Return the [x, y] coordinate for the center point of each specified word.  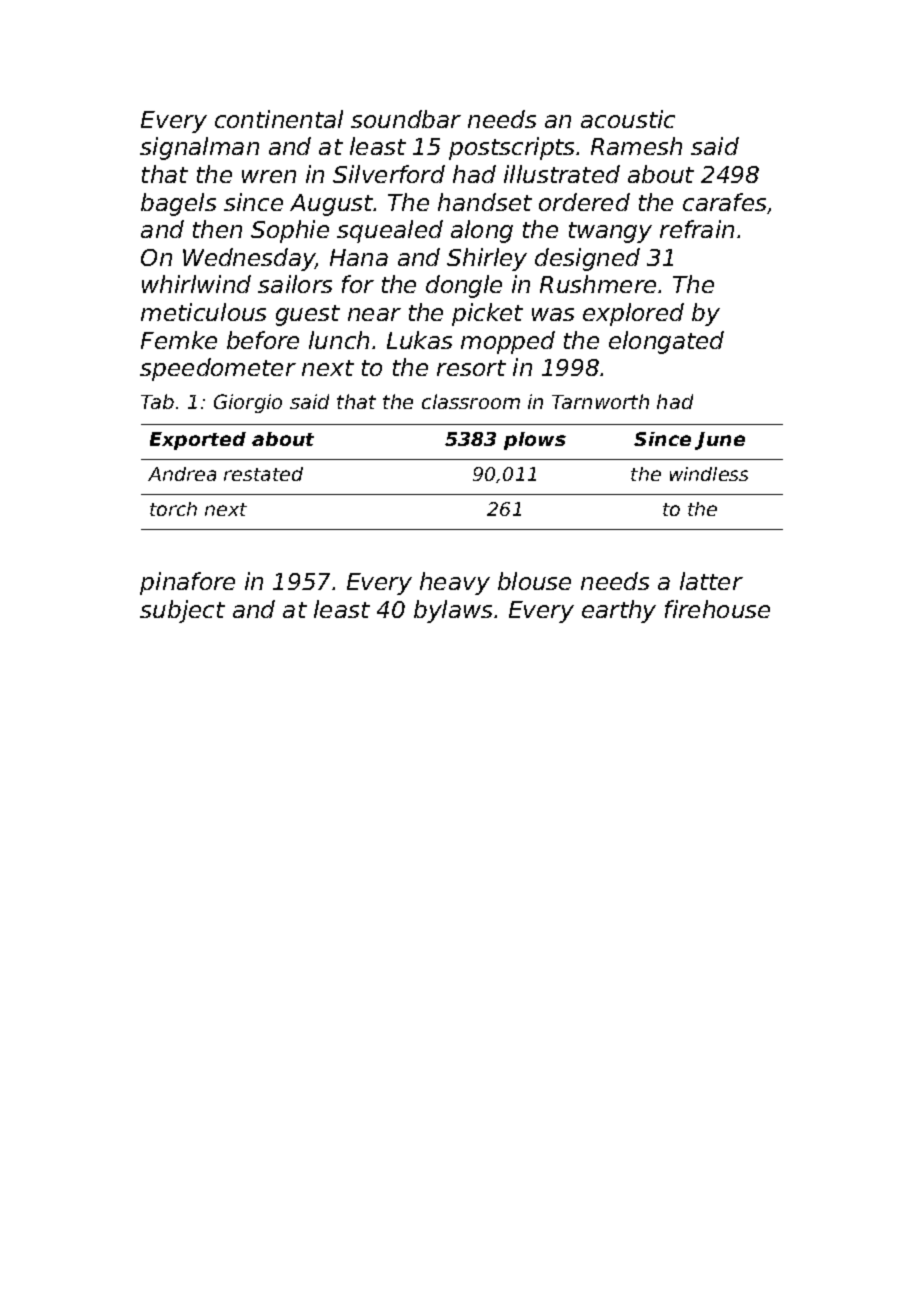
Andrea [182, 474]
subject [182, 611]
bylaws [453, 611]
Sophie [290, 231]
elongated [666, 342]
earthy [619, 611]
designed [587, 259]
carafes [724, 202]
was [553, 314]
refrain [697, 229]
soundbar [406, 119]
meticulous [203, 312]
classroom [471, 401]
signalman [199, 148]
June [720, 441]
